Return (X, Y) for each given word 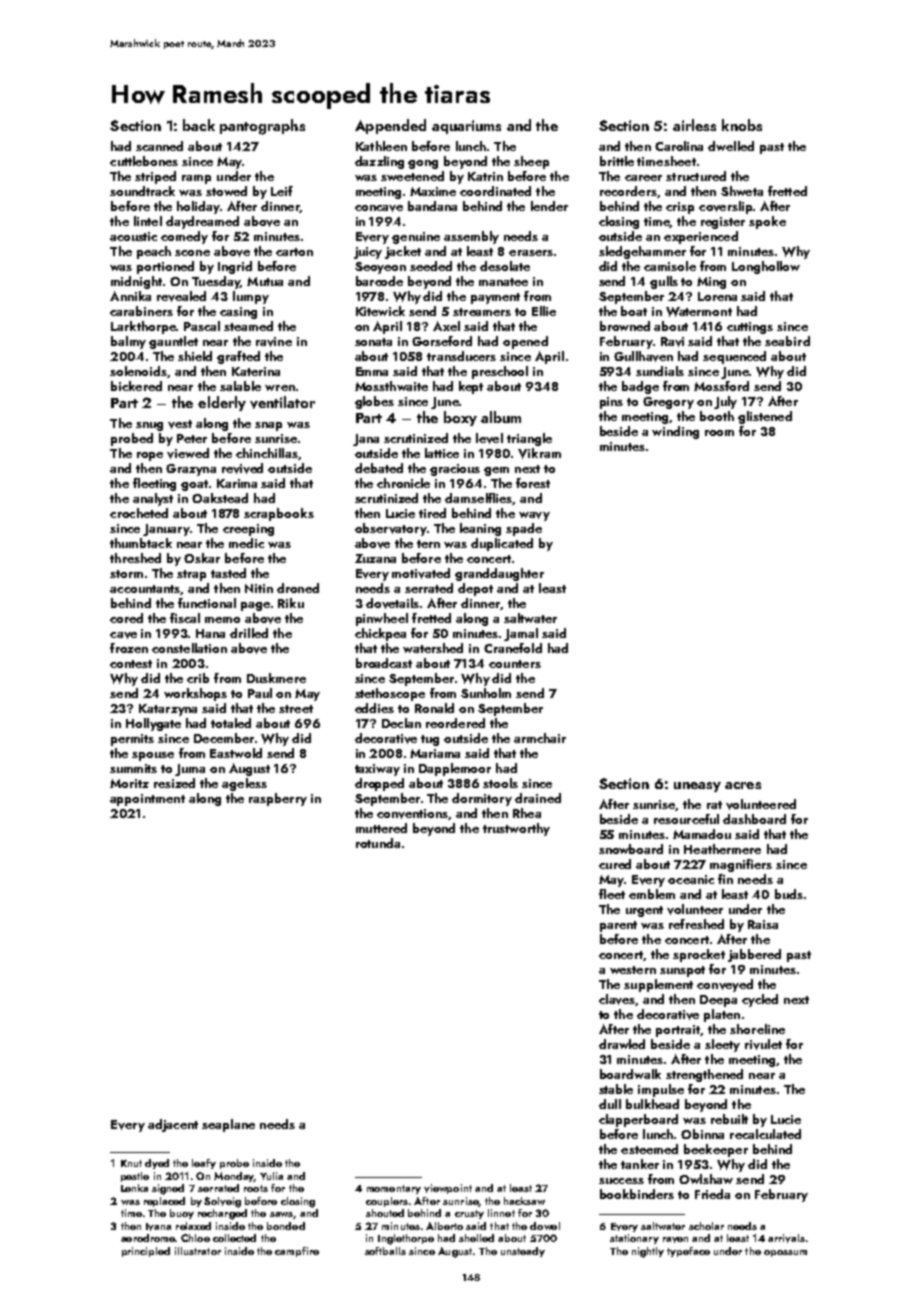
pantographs (262, 127)
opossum (785, 1253)
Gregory (668, 403)
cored (126, 618)
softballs (385, 1251)
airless (694, 125)
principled (146, 1252)
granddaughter (499, 574)
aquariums (466, 127)
